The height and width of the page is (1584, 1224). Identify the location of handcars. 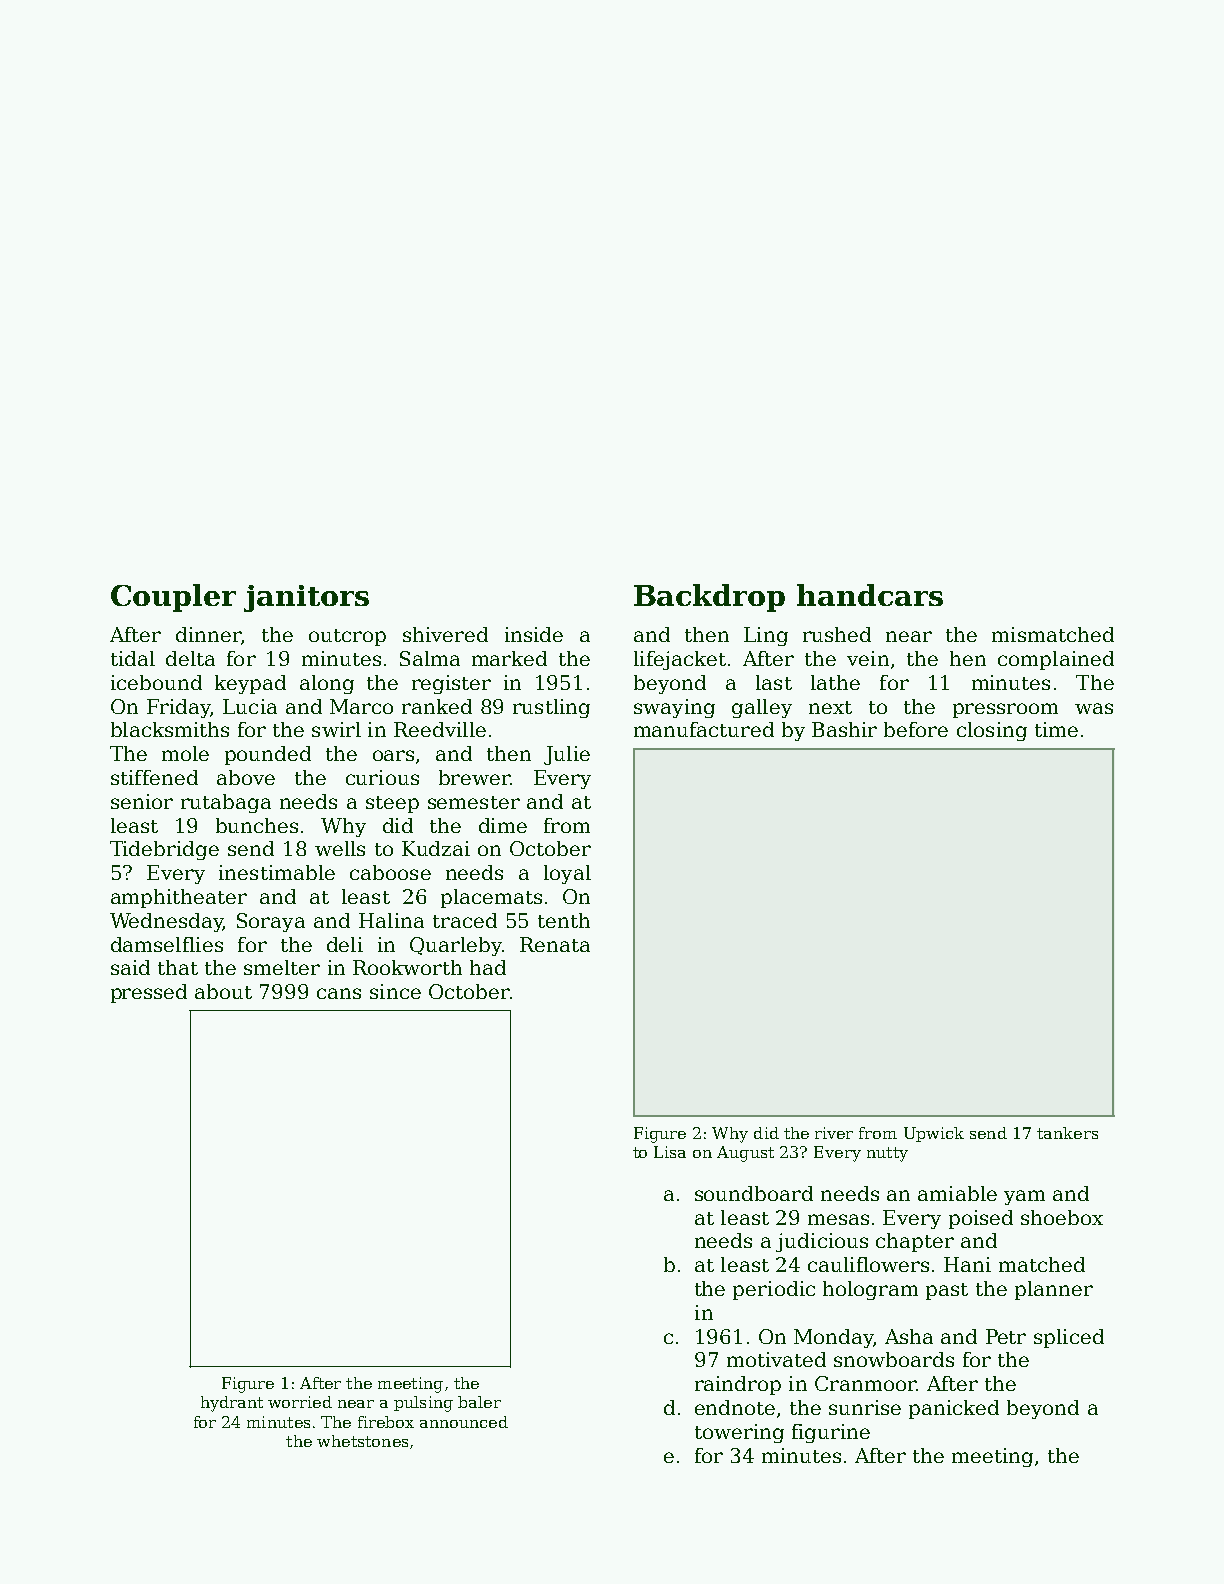
(870, 595).
